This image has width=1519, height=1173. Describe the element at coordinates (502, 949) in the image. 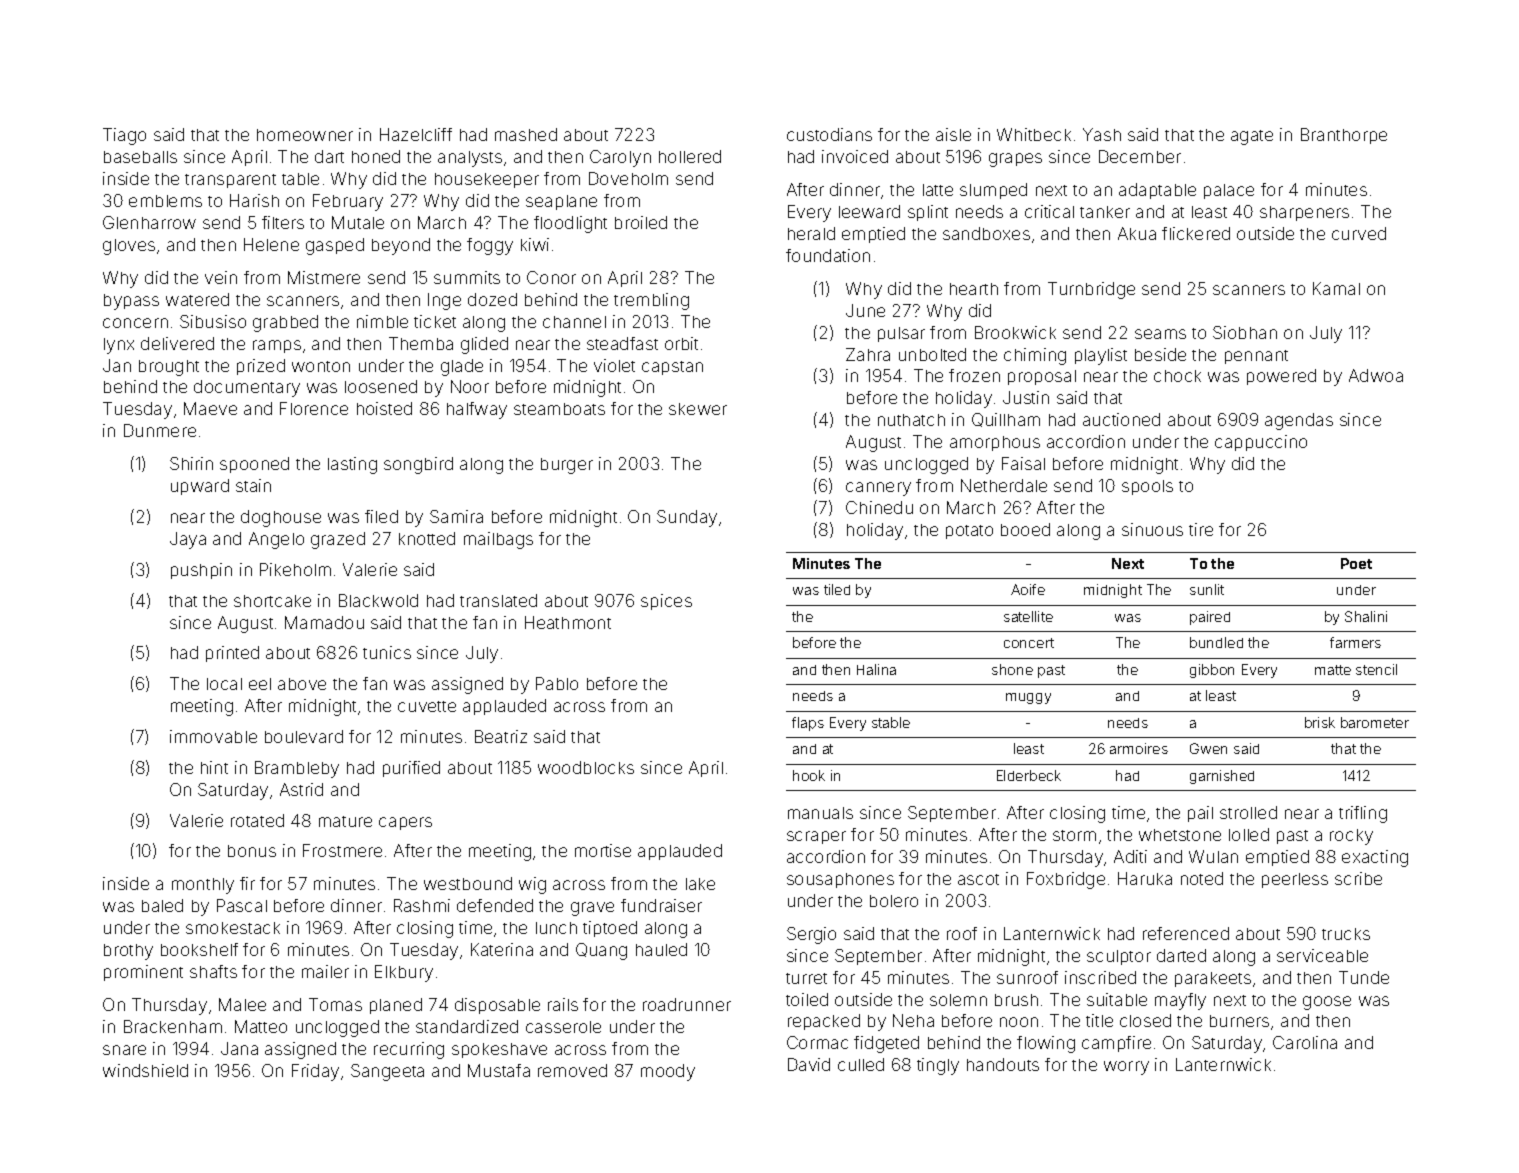

I see `Katerina` at that location.
